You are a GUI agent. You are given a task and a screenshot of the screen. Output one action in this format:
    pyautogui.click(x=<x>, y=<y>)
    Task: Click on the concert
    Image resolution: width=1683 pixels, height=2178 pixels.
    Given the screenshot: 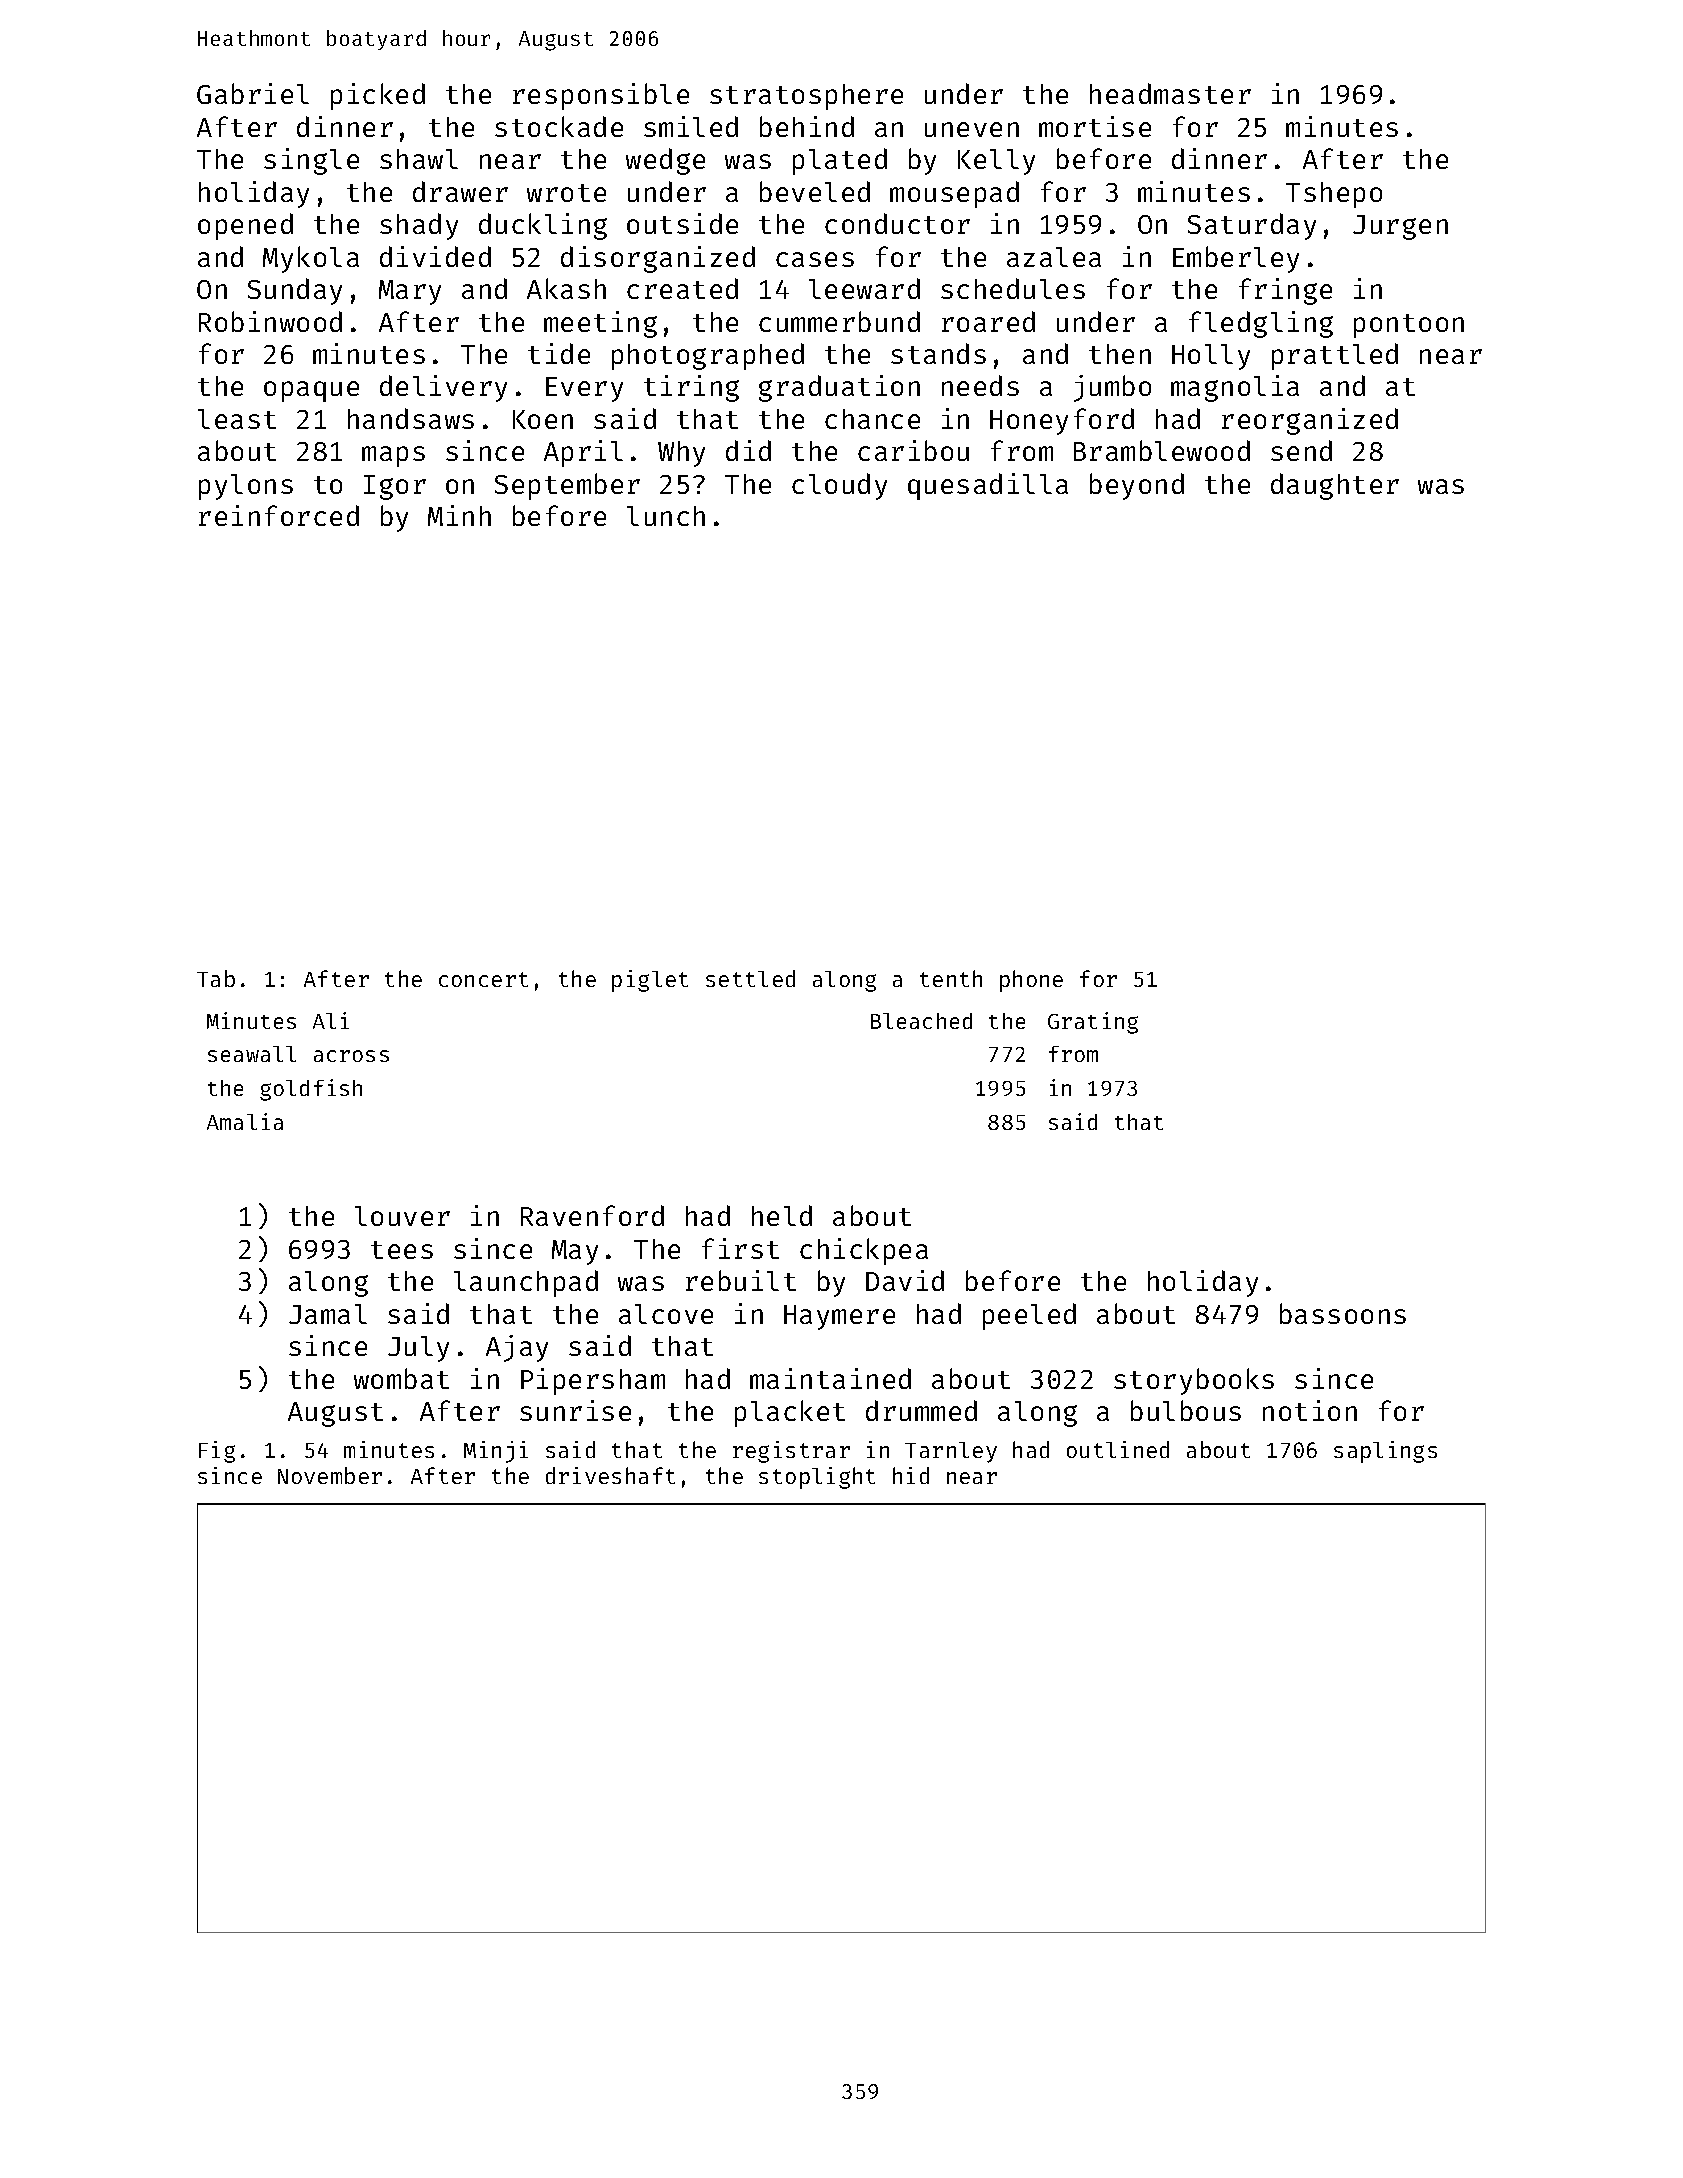 What is the action you would take?
    pyautogui.click(x=483, y=979)
